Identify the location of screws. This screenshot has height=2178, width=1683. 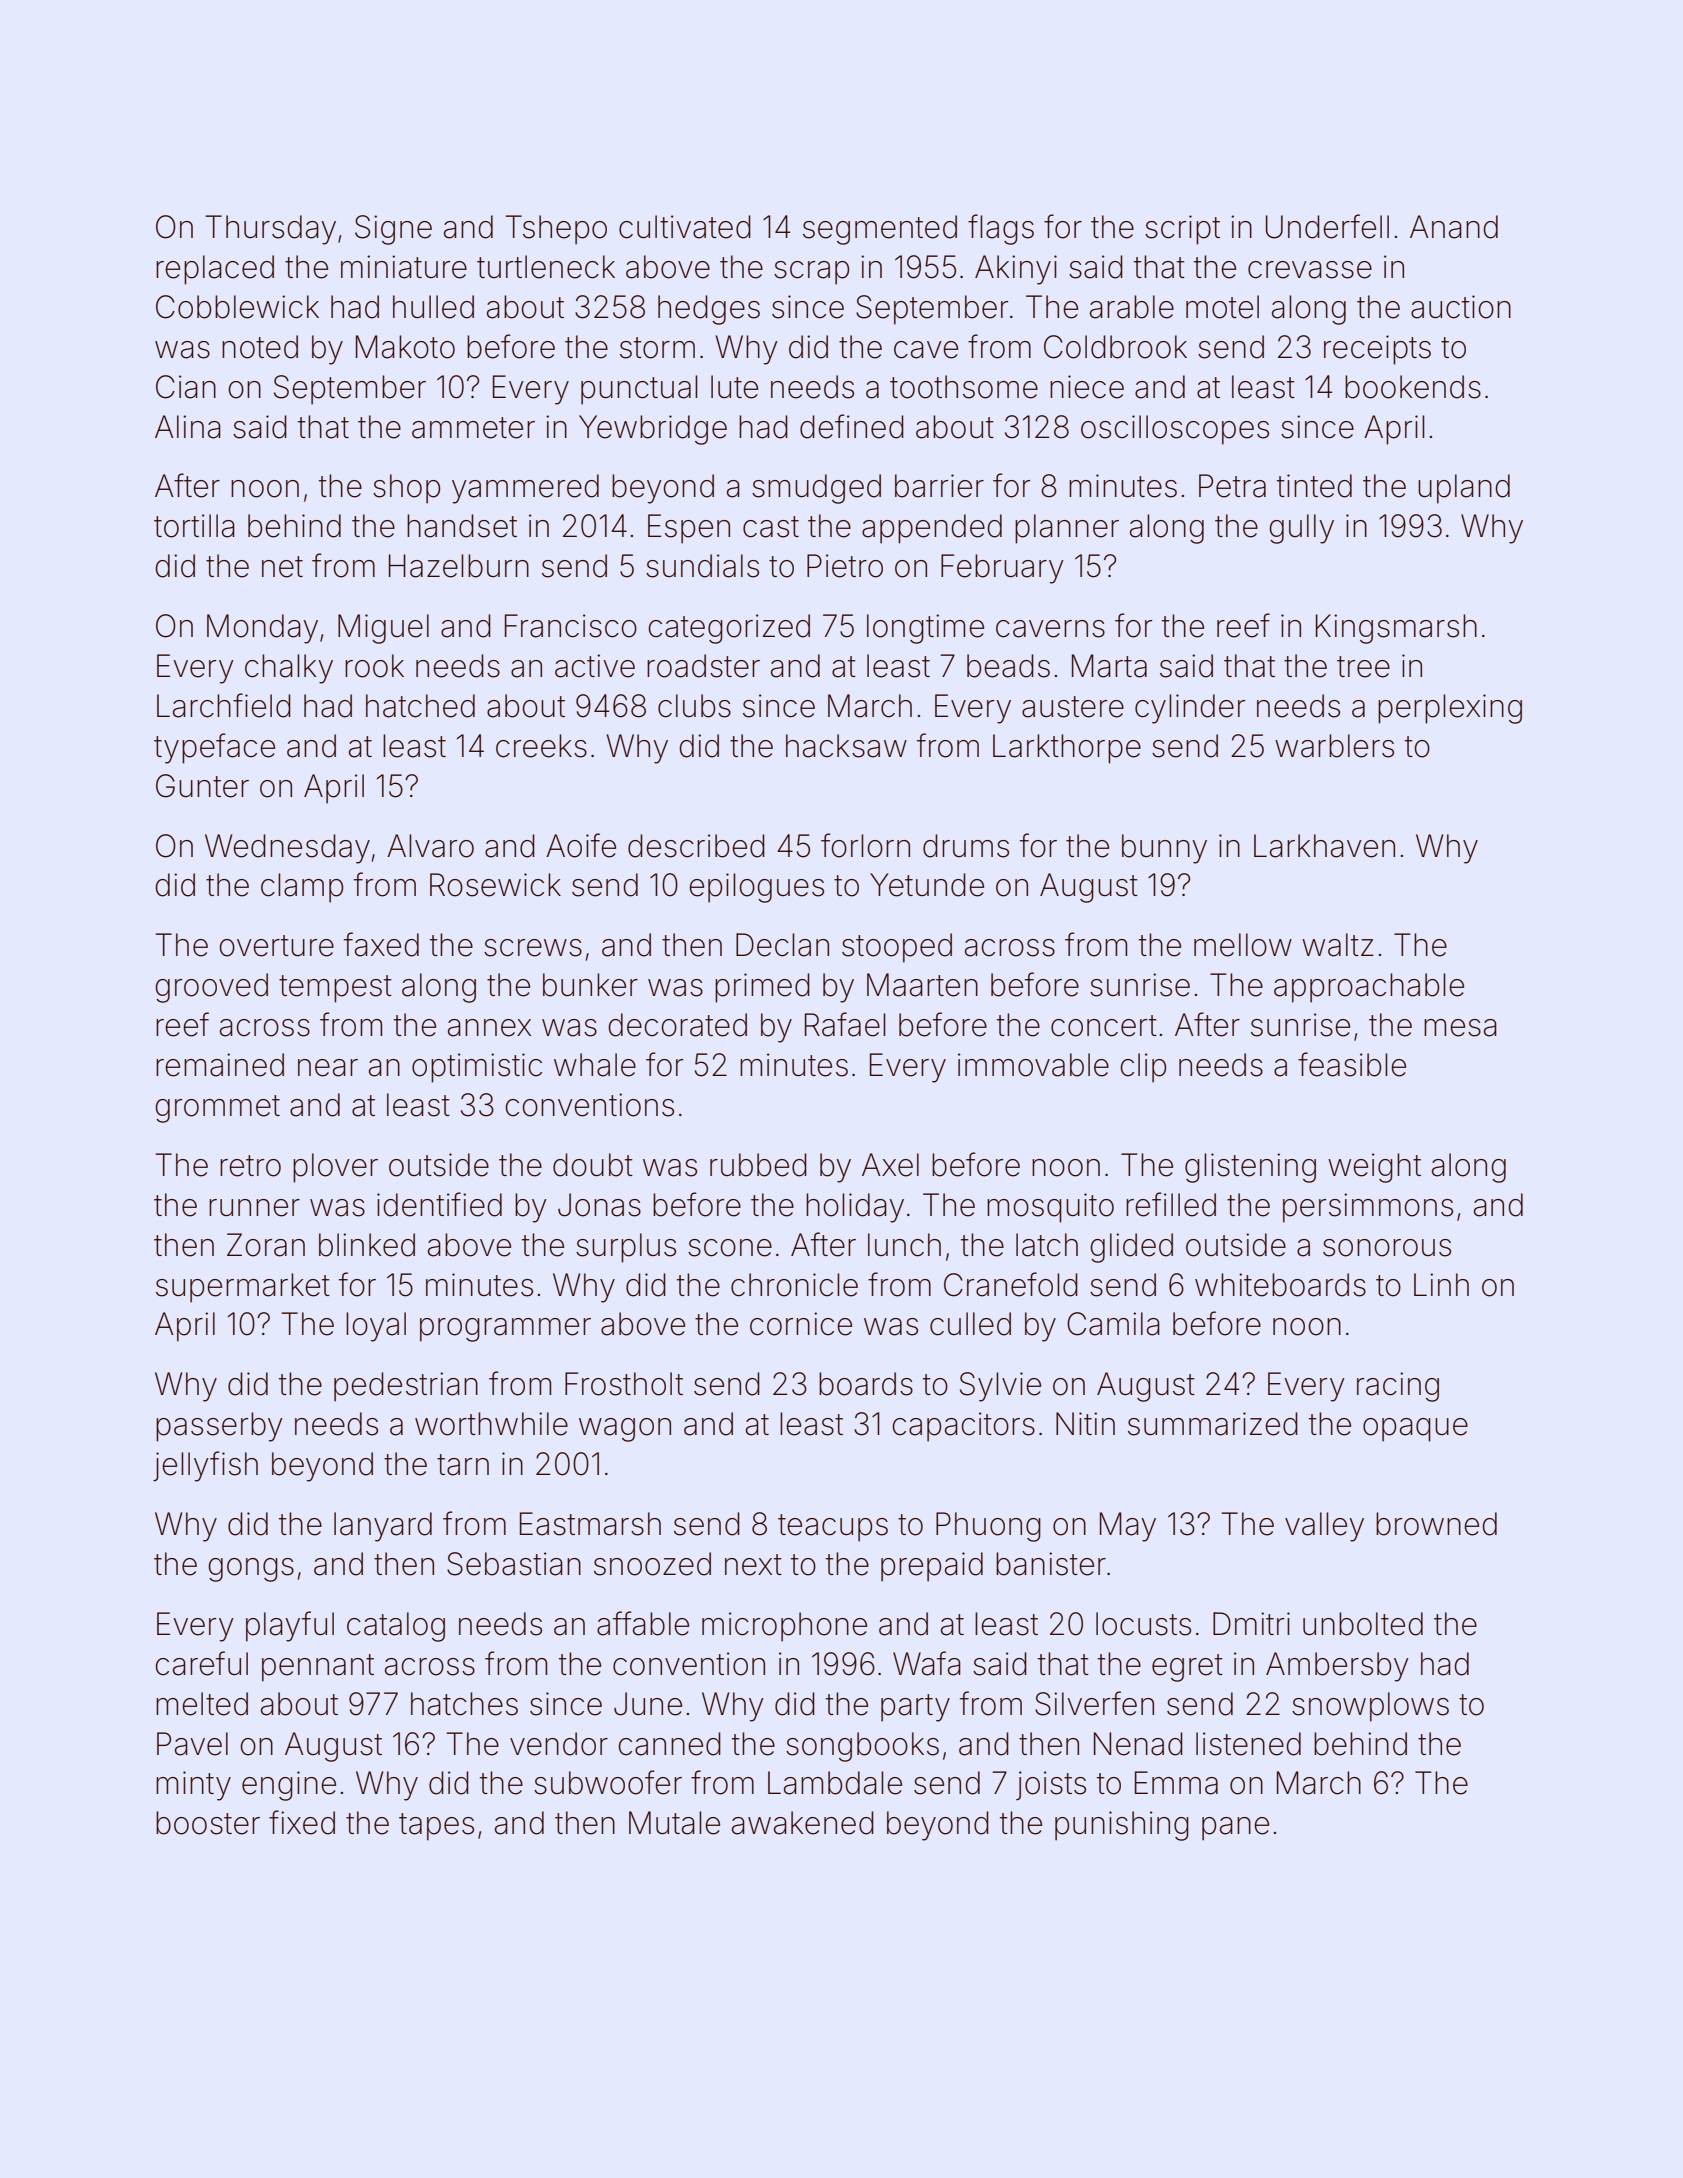
(533, 948).
